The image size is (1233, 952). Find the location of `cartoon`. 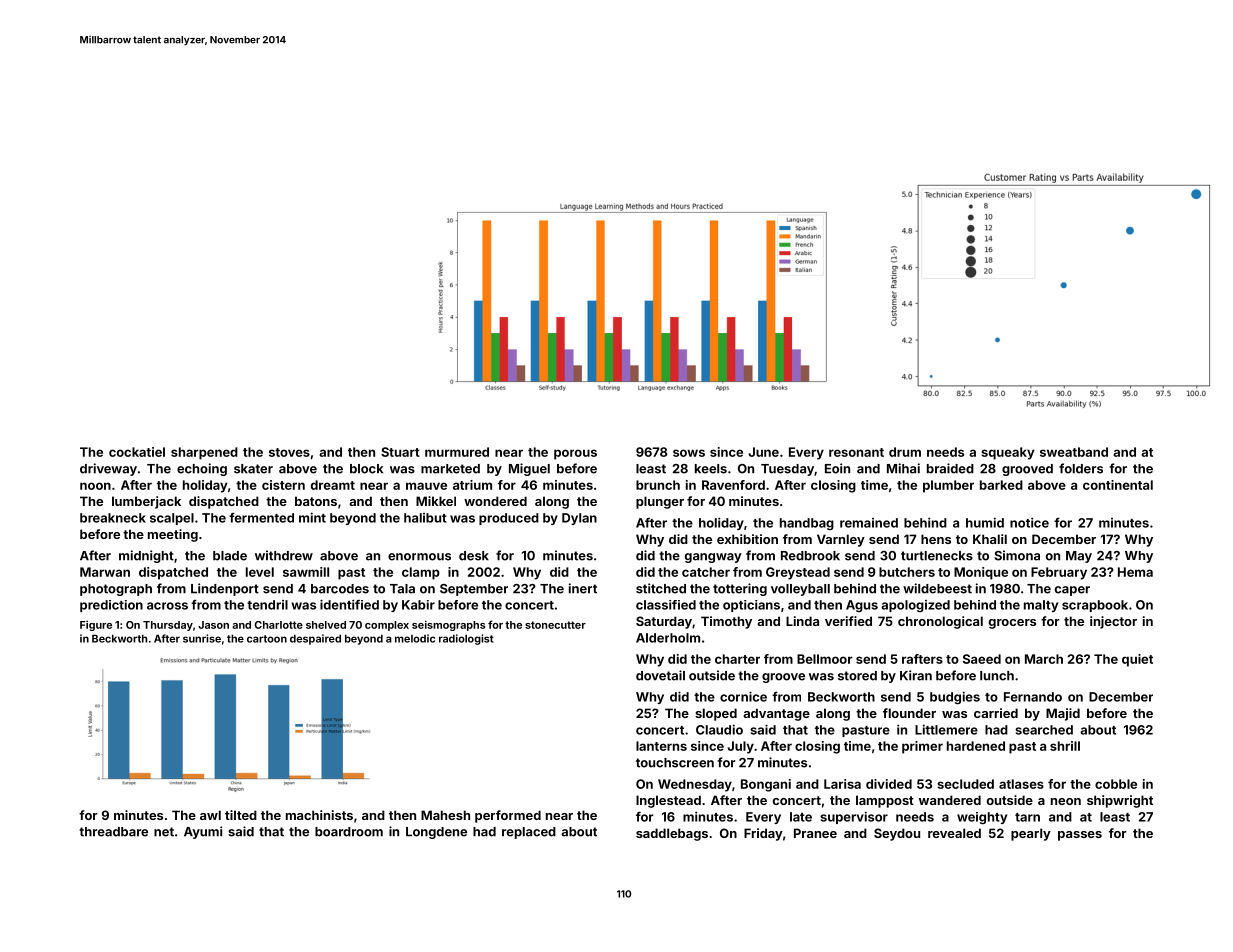

cartoon is located at coordinates (267, 639).
